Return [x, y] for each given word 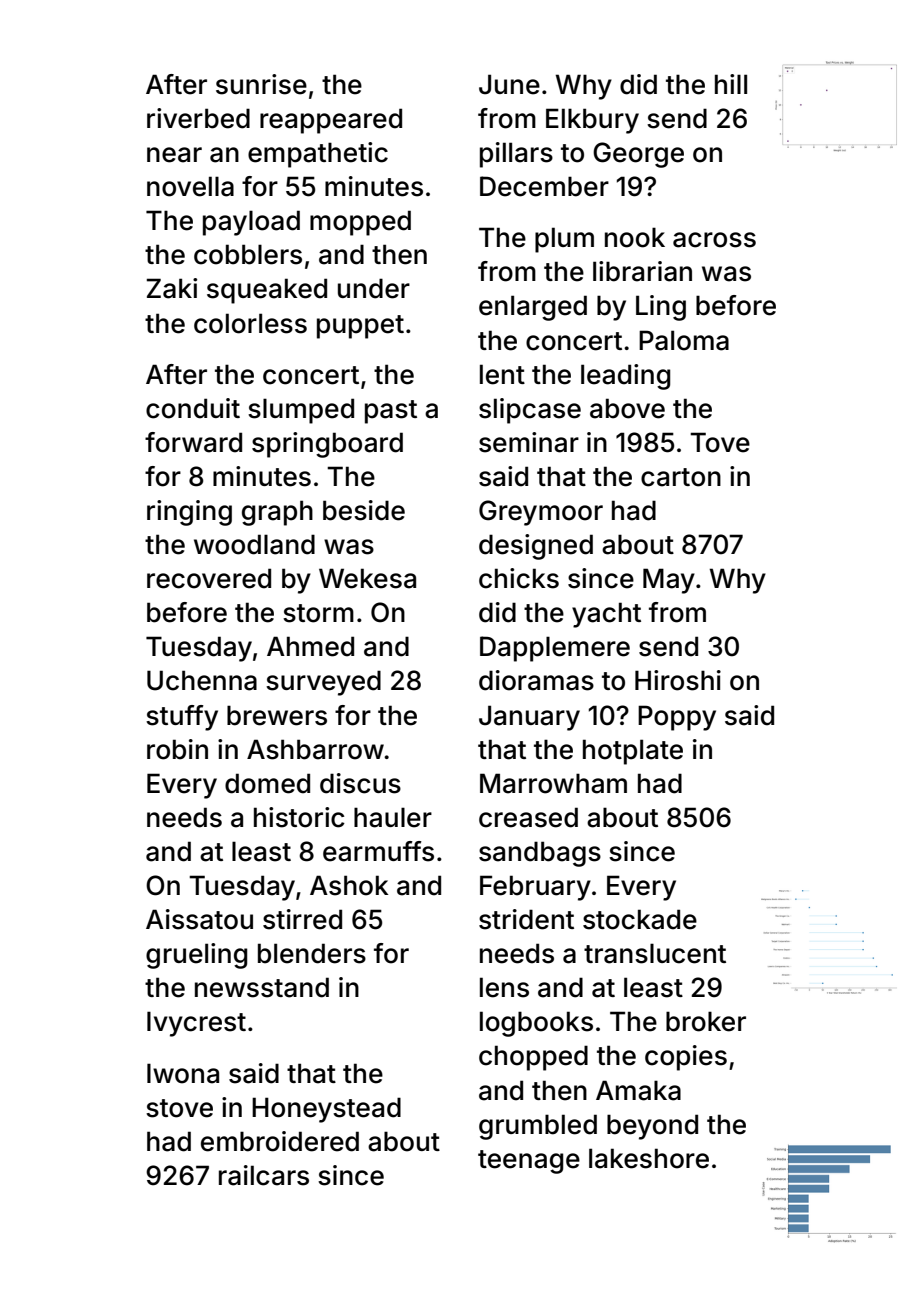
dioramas [536, 680]
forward [193, 442]
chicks [519, 578]
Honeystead [326, 1110]
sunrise [261, 84]
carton [681, 477]
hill [731, 84]
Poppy [677, 718]
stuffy [182, 718]
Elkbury [592, 121]
